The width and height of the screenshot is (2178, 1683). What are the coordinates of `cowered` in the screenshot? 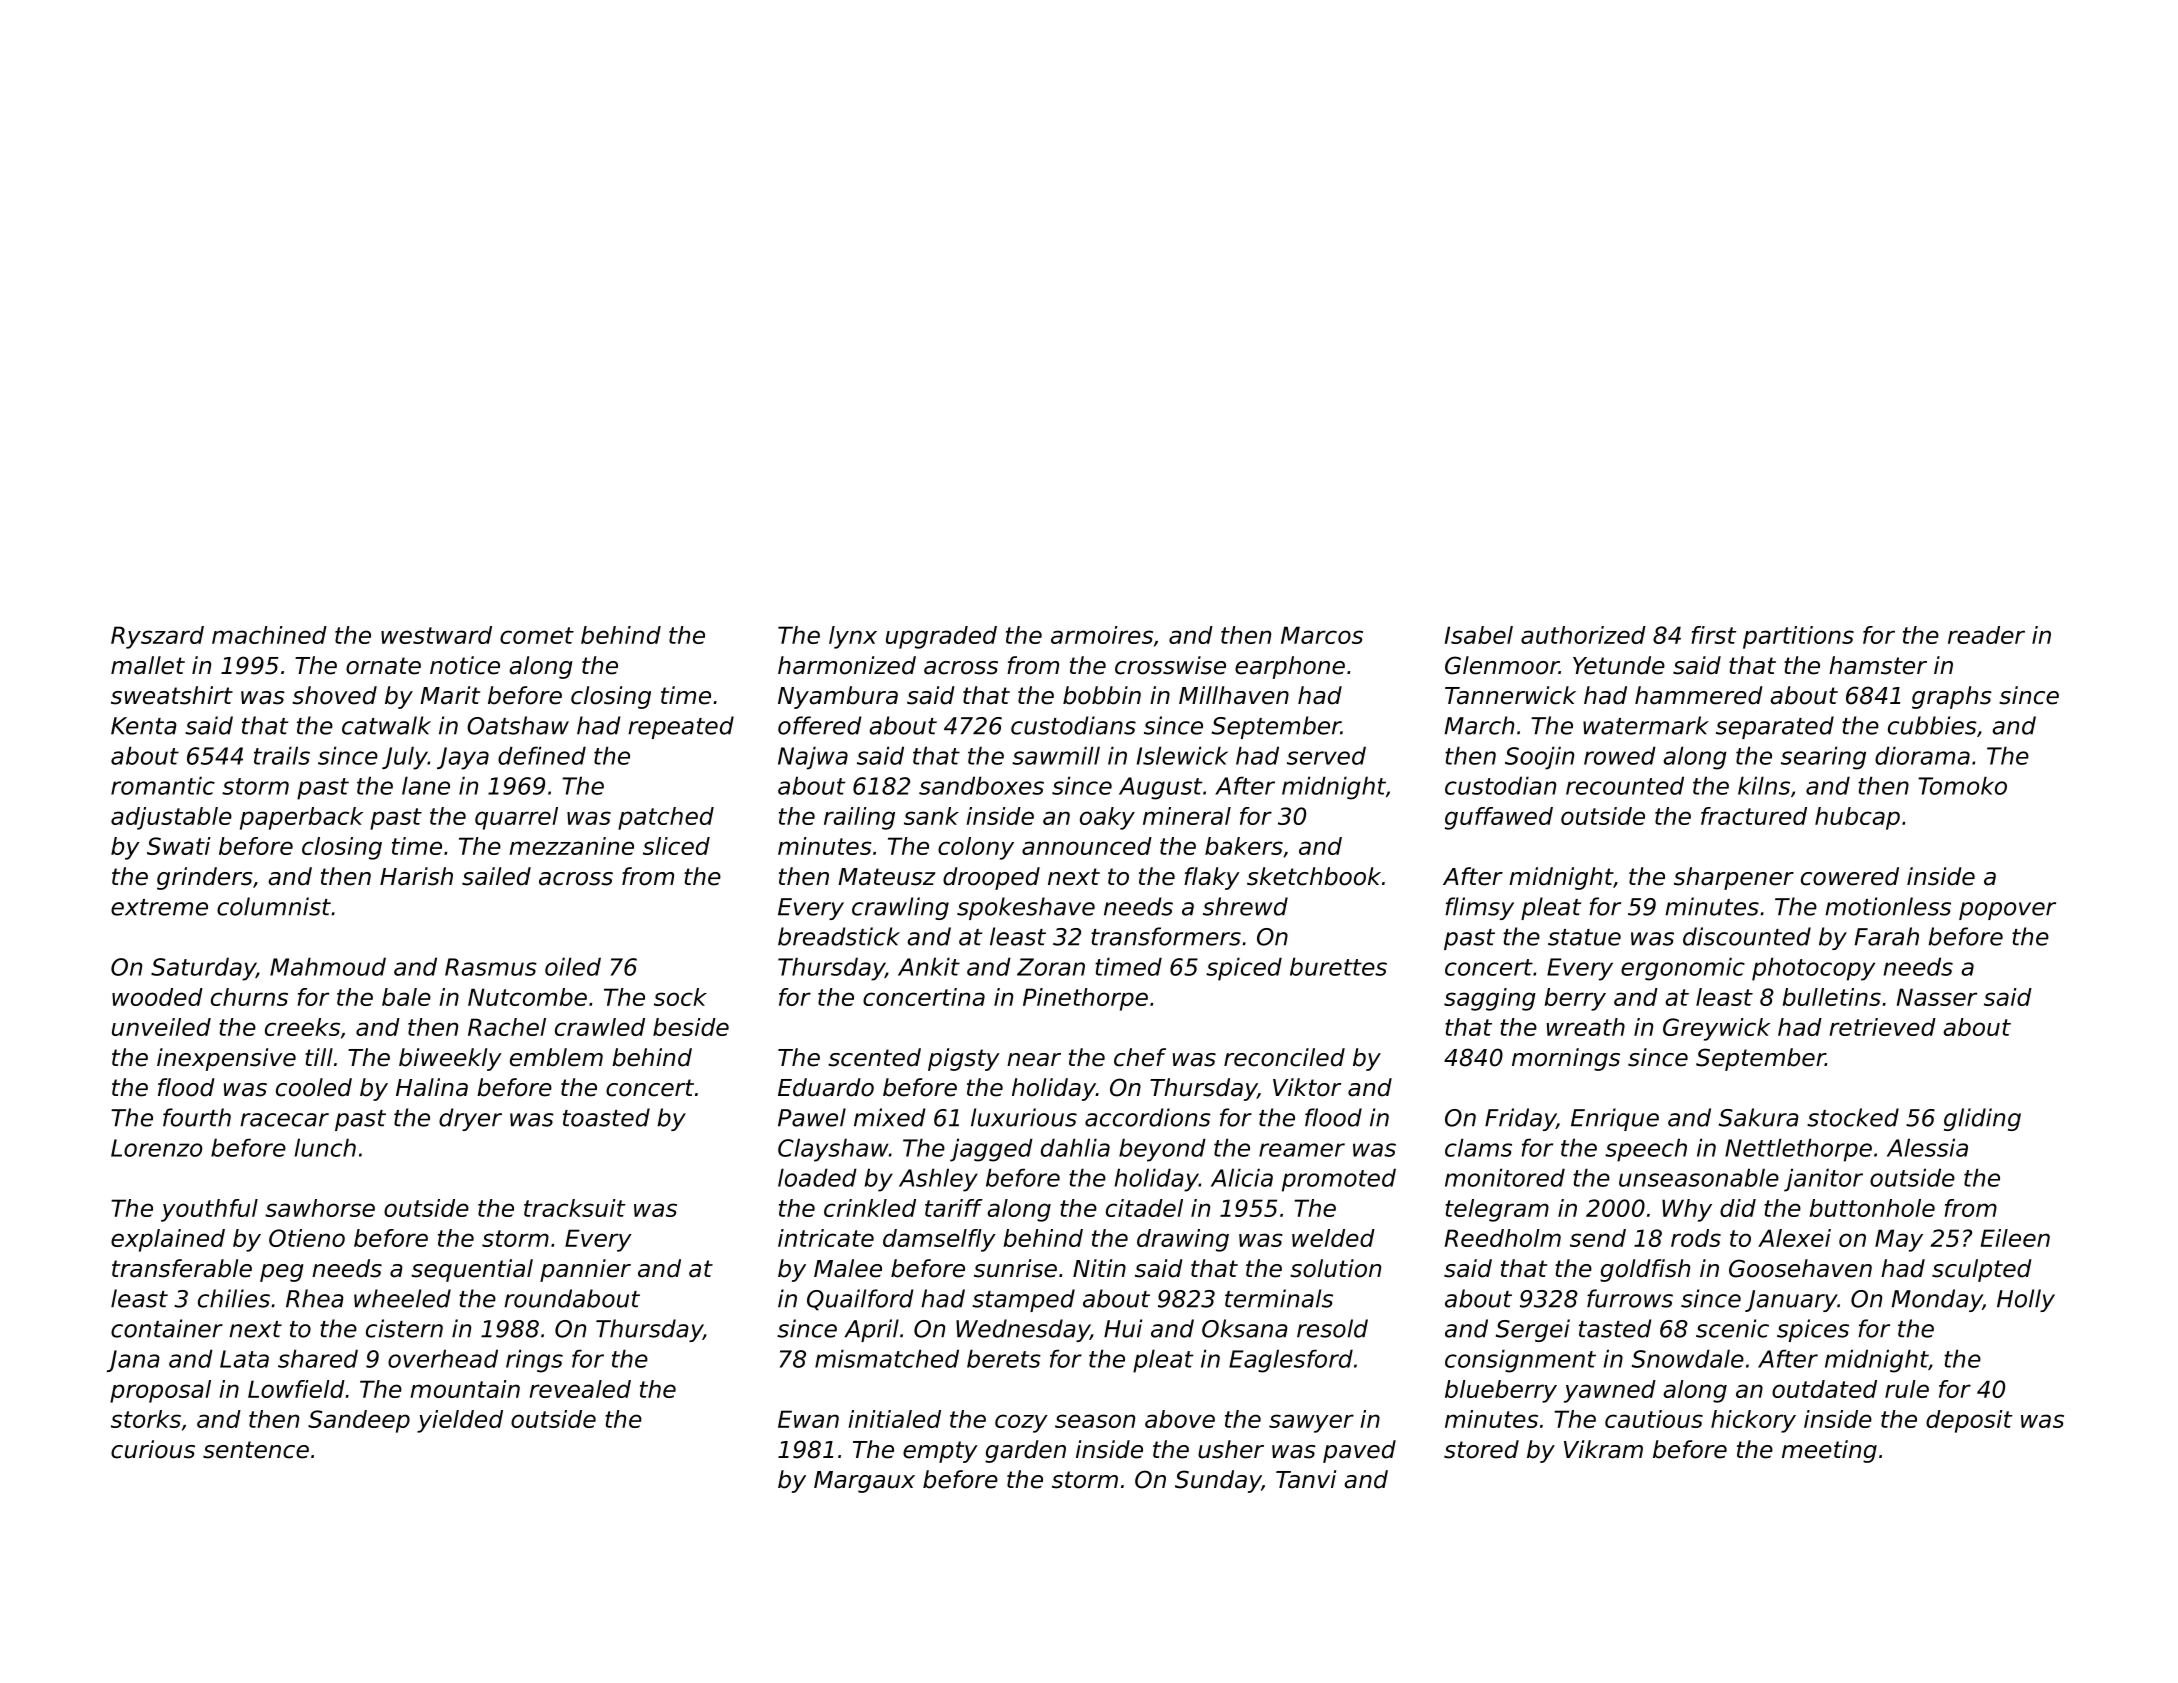 It's located at (1850, 876).
